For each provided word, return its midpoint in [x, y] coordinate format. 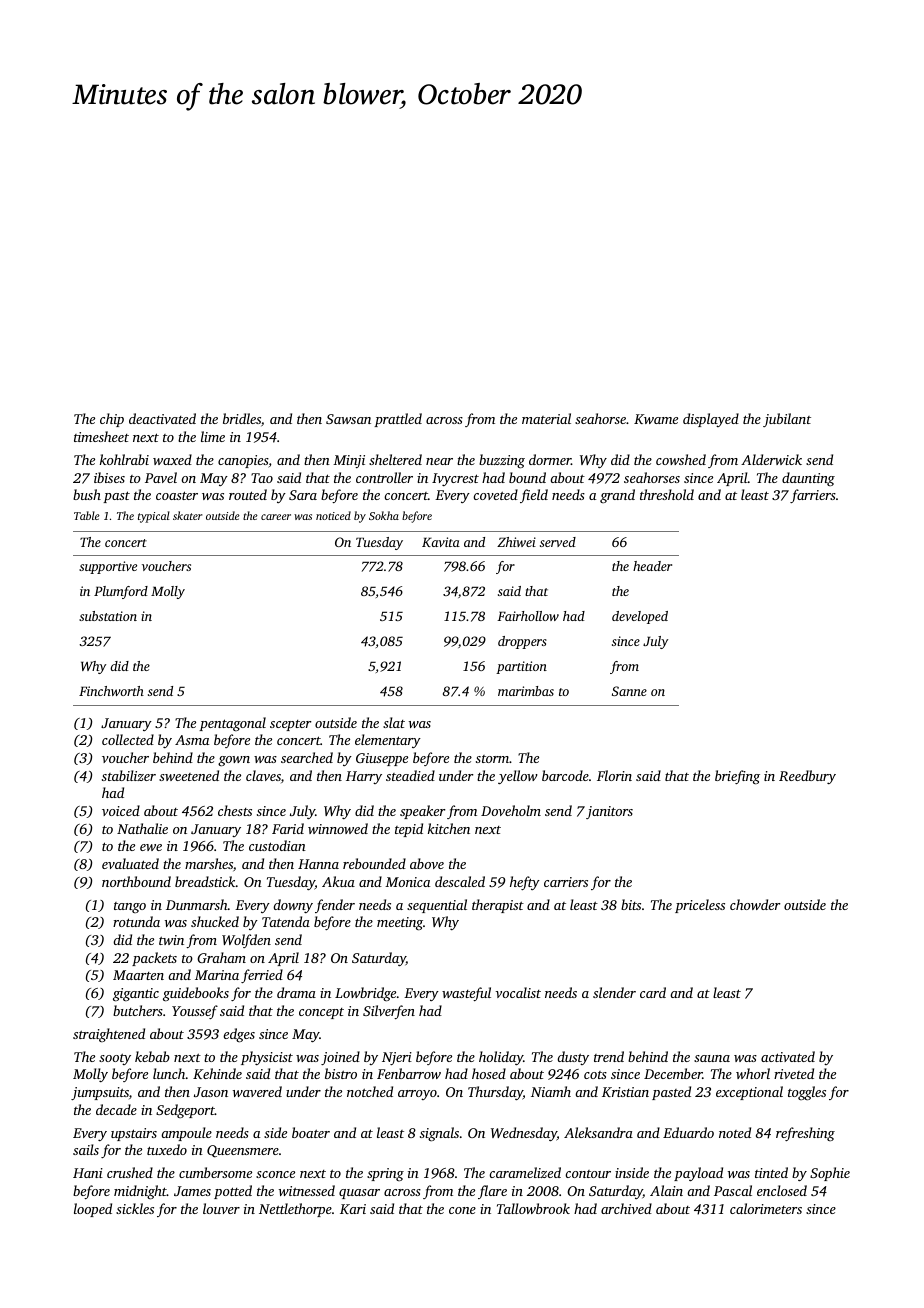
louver [221, 1208]
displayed [711, 420]
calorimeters [766, 1208]
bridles [242, 418]
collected [128, 739]
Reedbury [807, 777]
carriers [566, 882]
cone [462, 1210]
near [439, 461]
